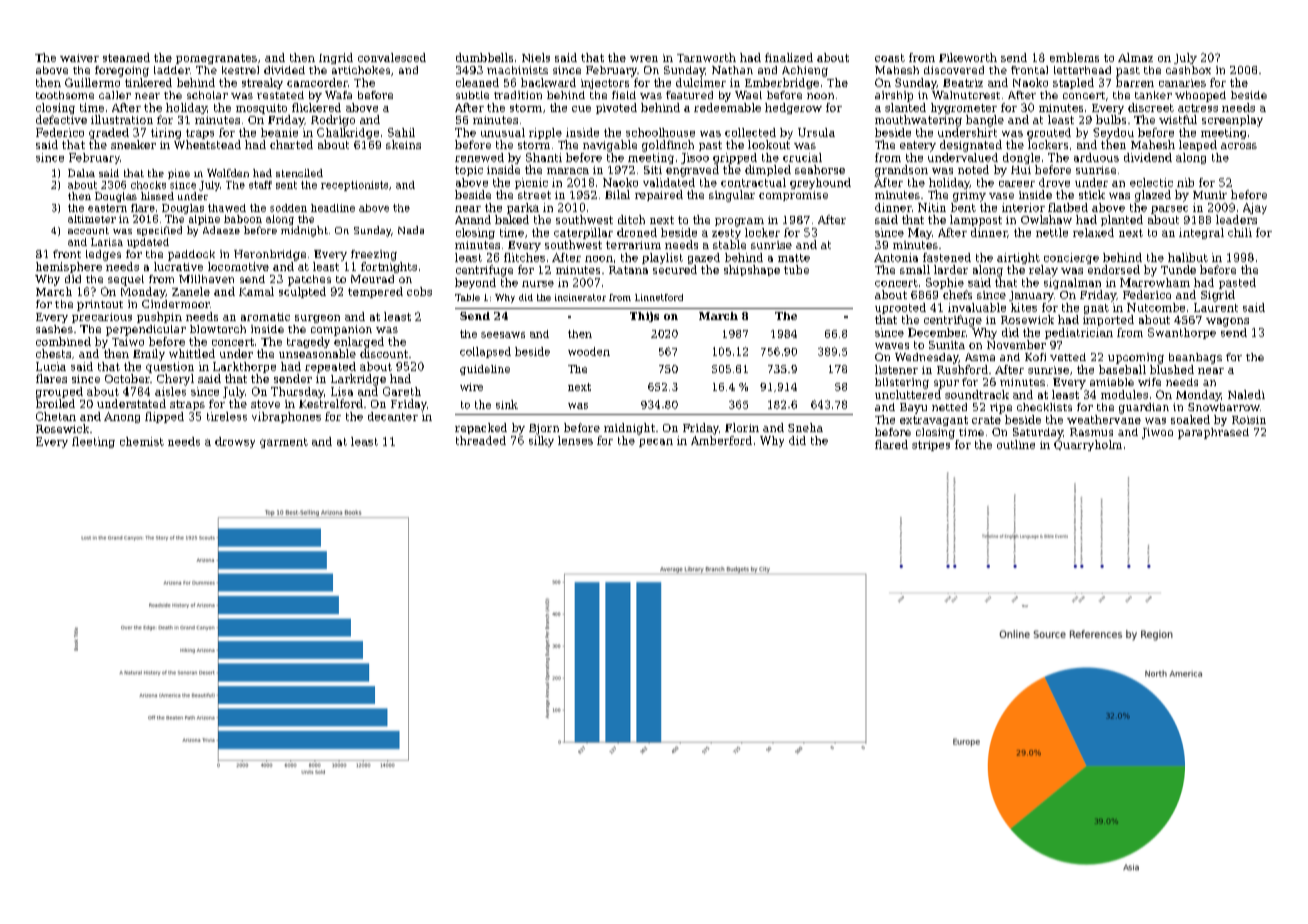 Image resolution: width=1308 pixels, height=924 pixels. Describe the element at coordinates (890, 58) in the page. I see `coast` at that location.
